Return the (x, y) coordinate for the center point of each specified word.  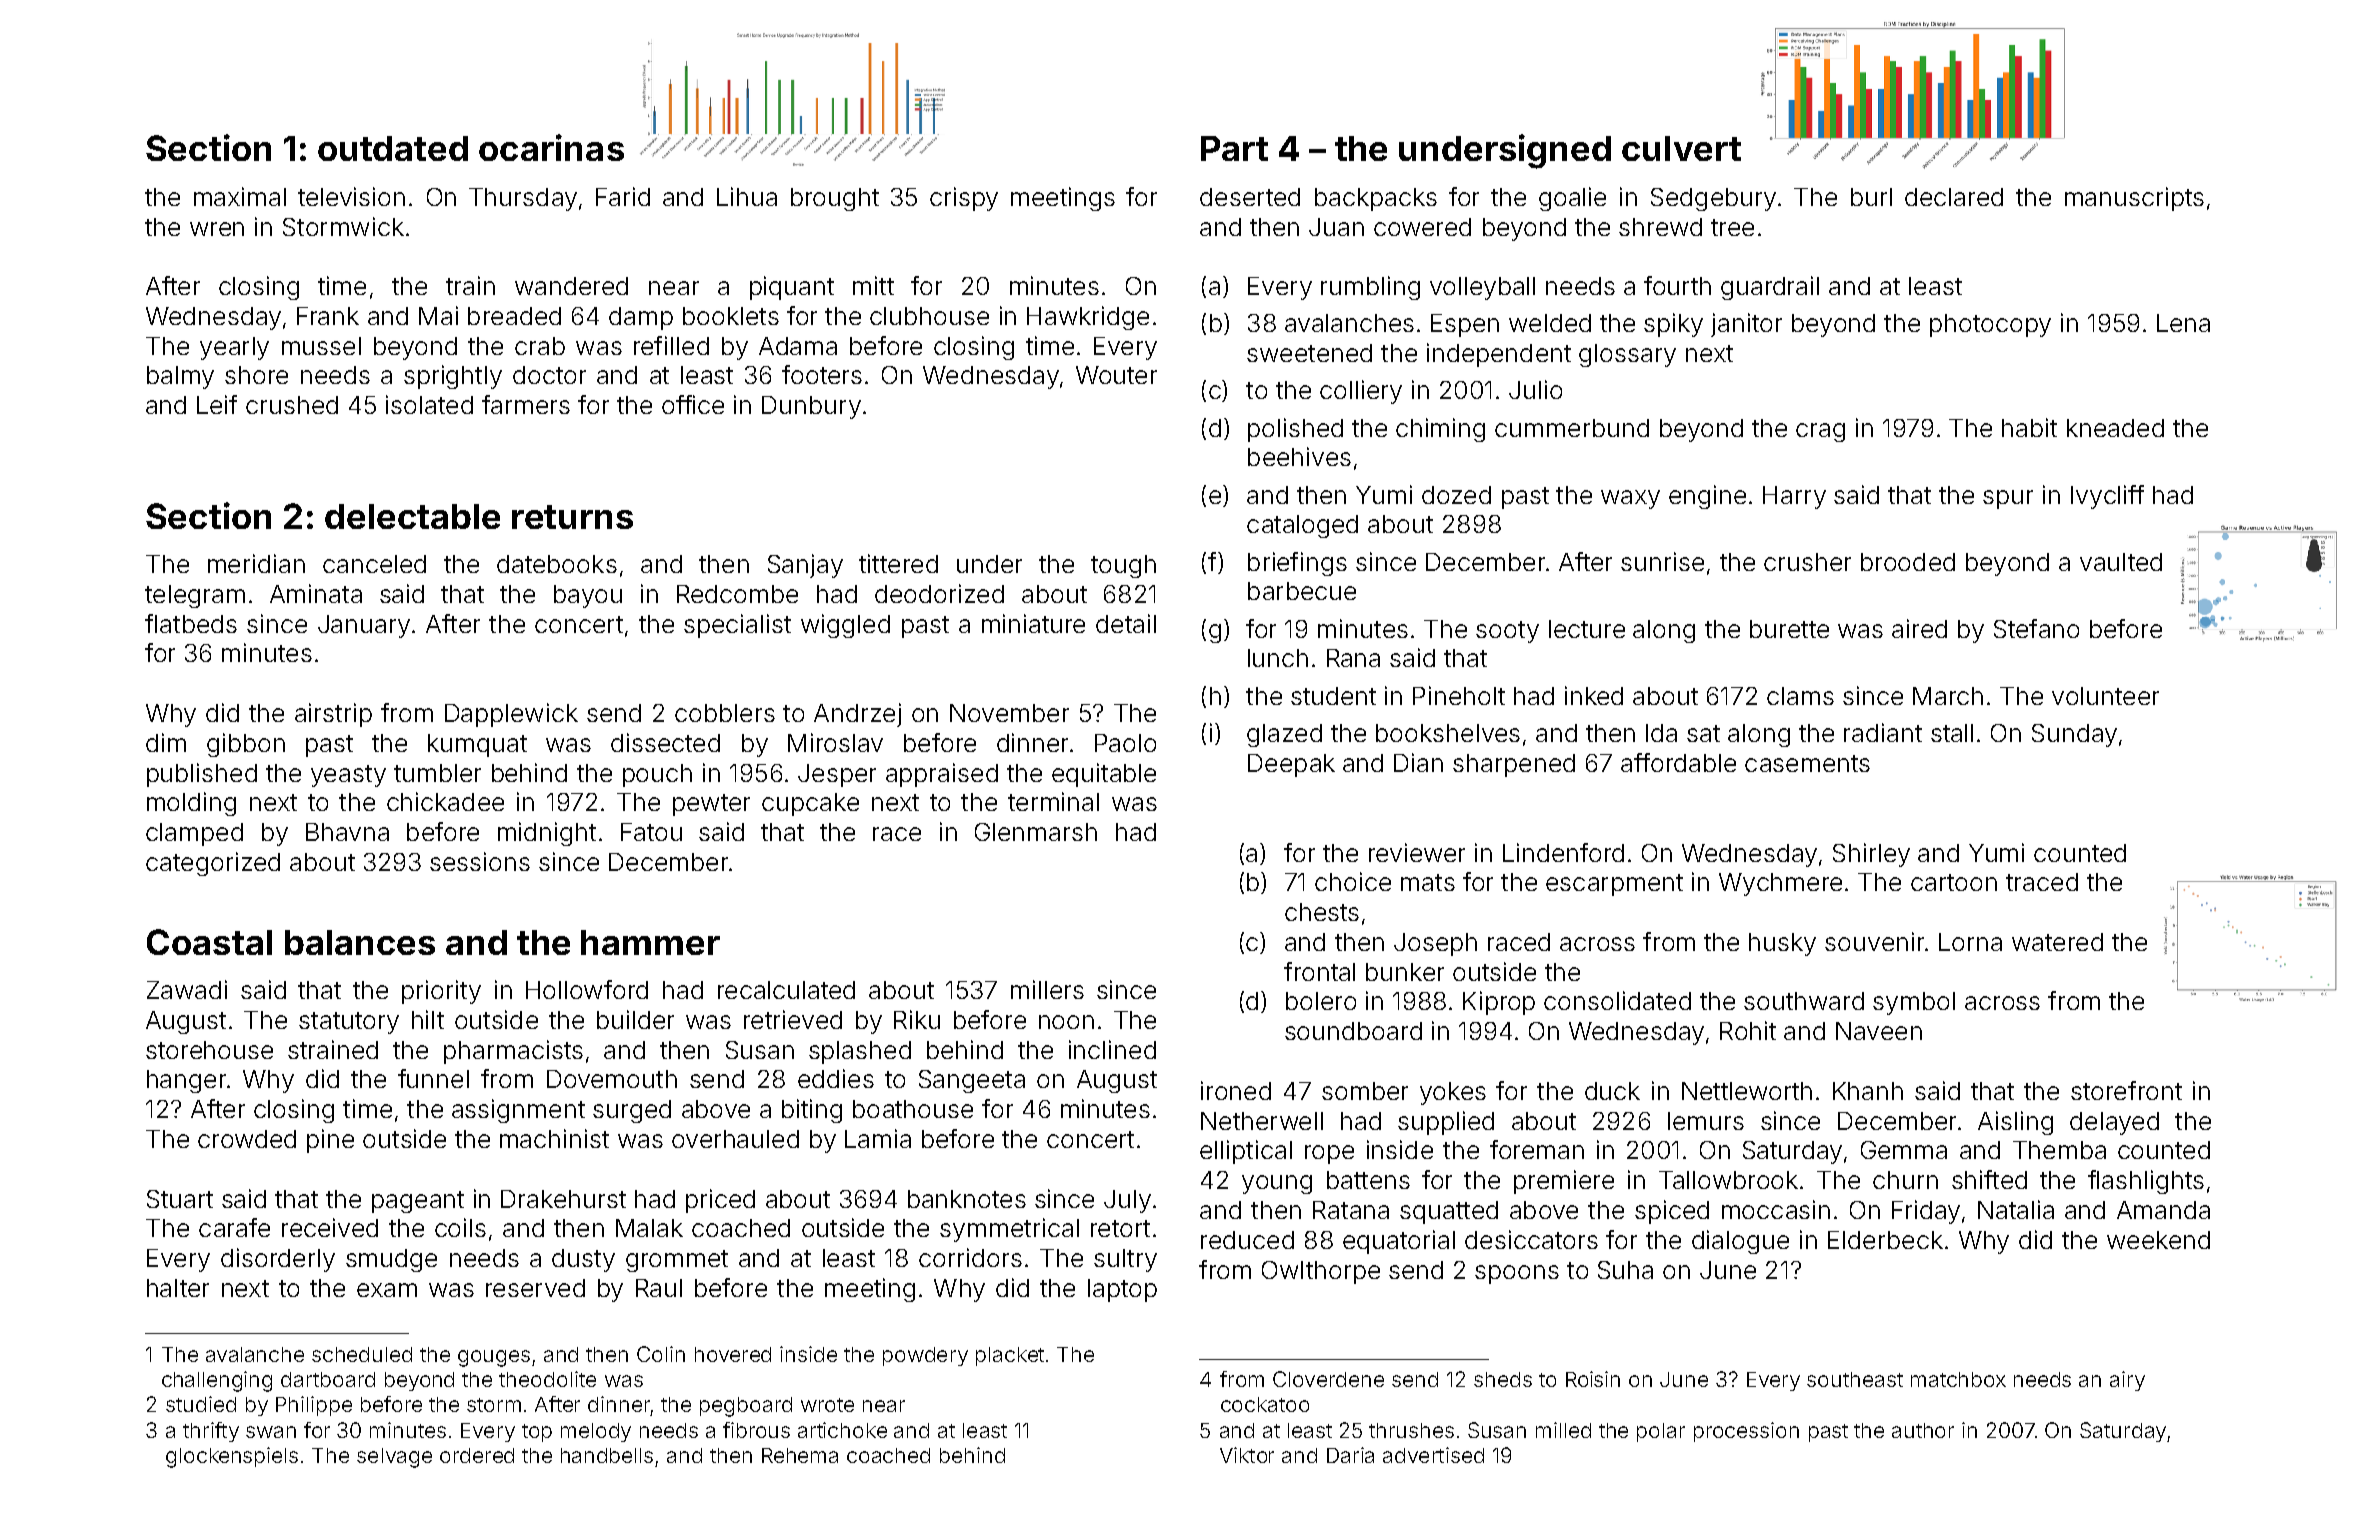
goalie (1572, 199)
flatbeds (191, 623)
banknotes (967, 1199)
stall (1952, 733)
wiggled (845, 626)
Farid (623, 196)
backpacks (1376, 199)
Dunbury (811, 407)
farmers (526, 404)
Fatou (651, 832)
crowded (247, 1139)
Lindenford (1563, 852)
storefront (2126, 1090)
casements (1807, 763)
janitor (1746, 325)
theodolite (547, 1379)
